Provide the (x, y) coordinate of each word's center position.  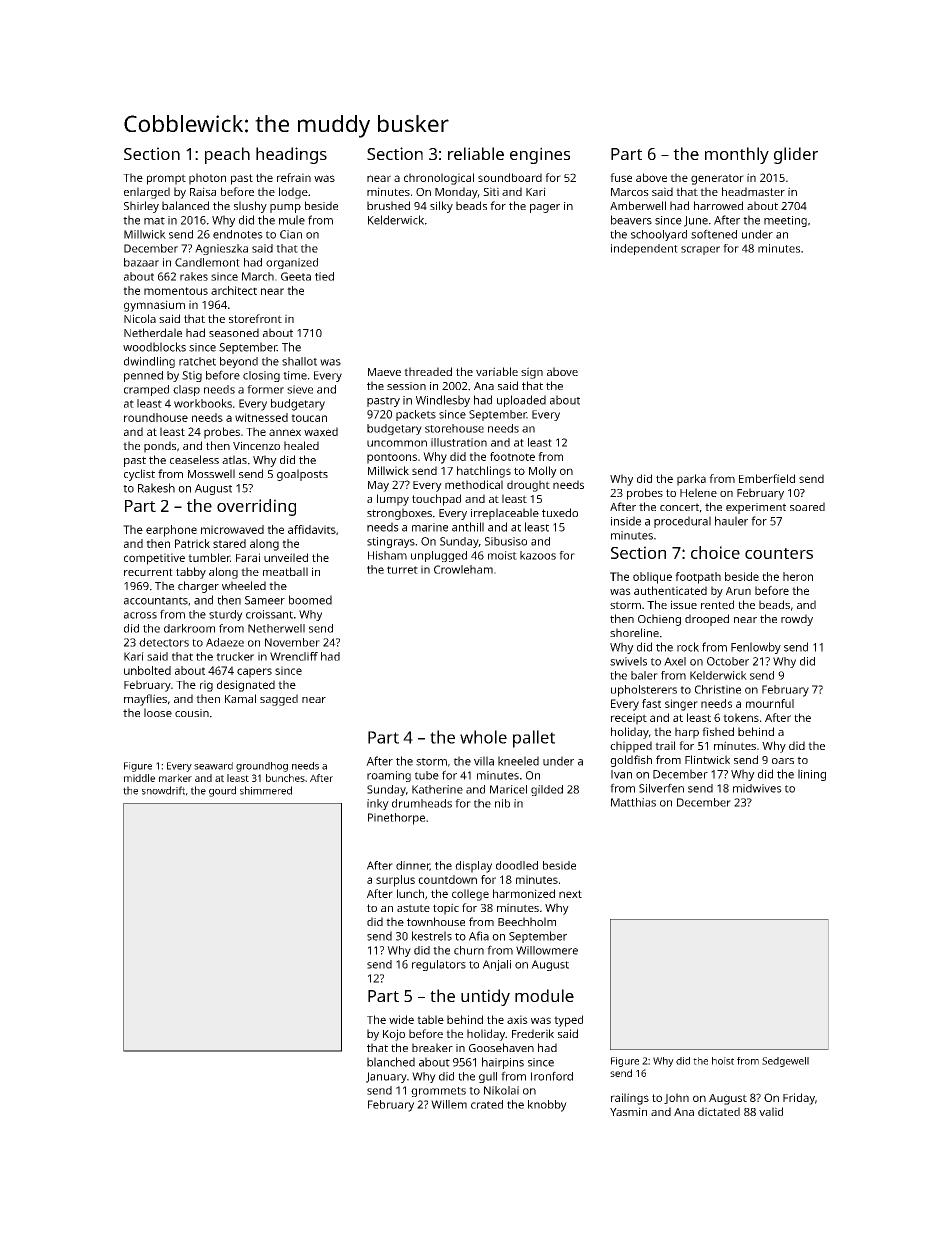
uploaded (521, 401)
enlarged (147, 193)
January (386, 1077)
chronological (439, 179)
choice (715, 552)
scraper (700, 250)
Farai (248, 557)
